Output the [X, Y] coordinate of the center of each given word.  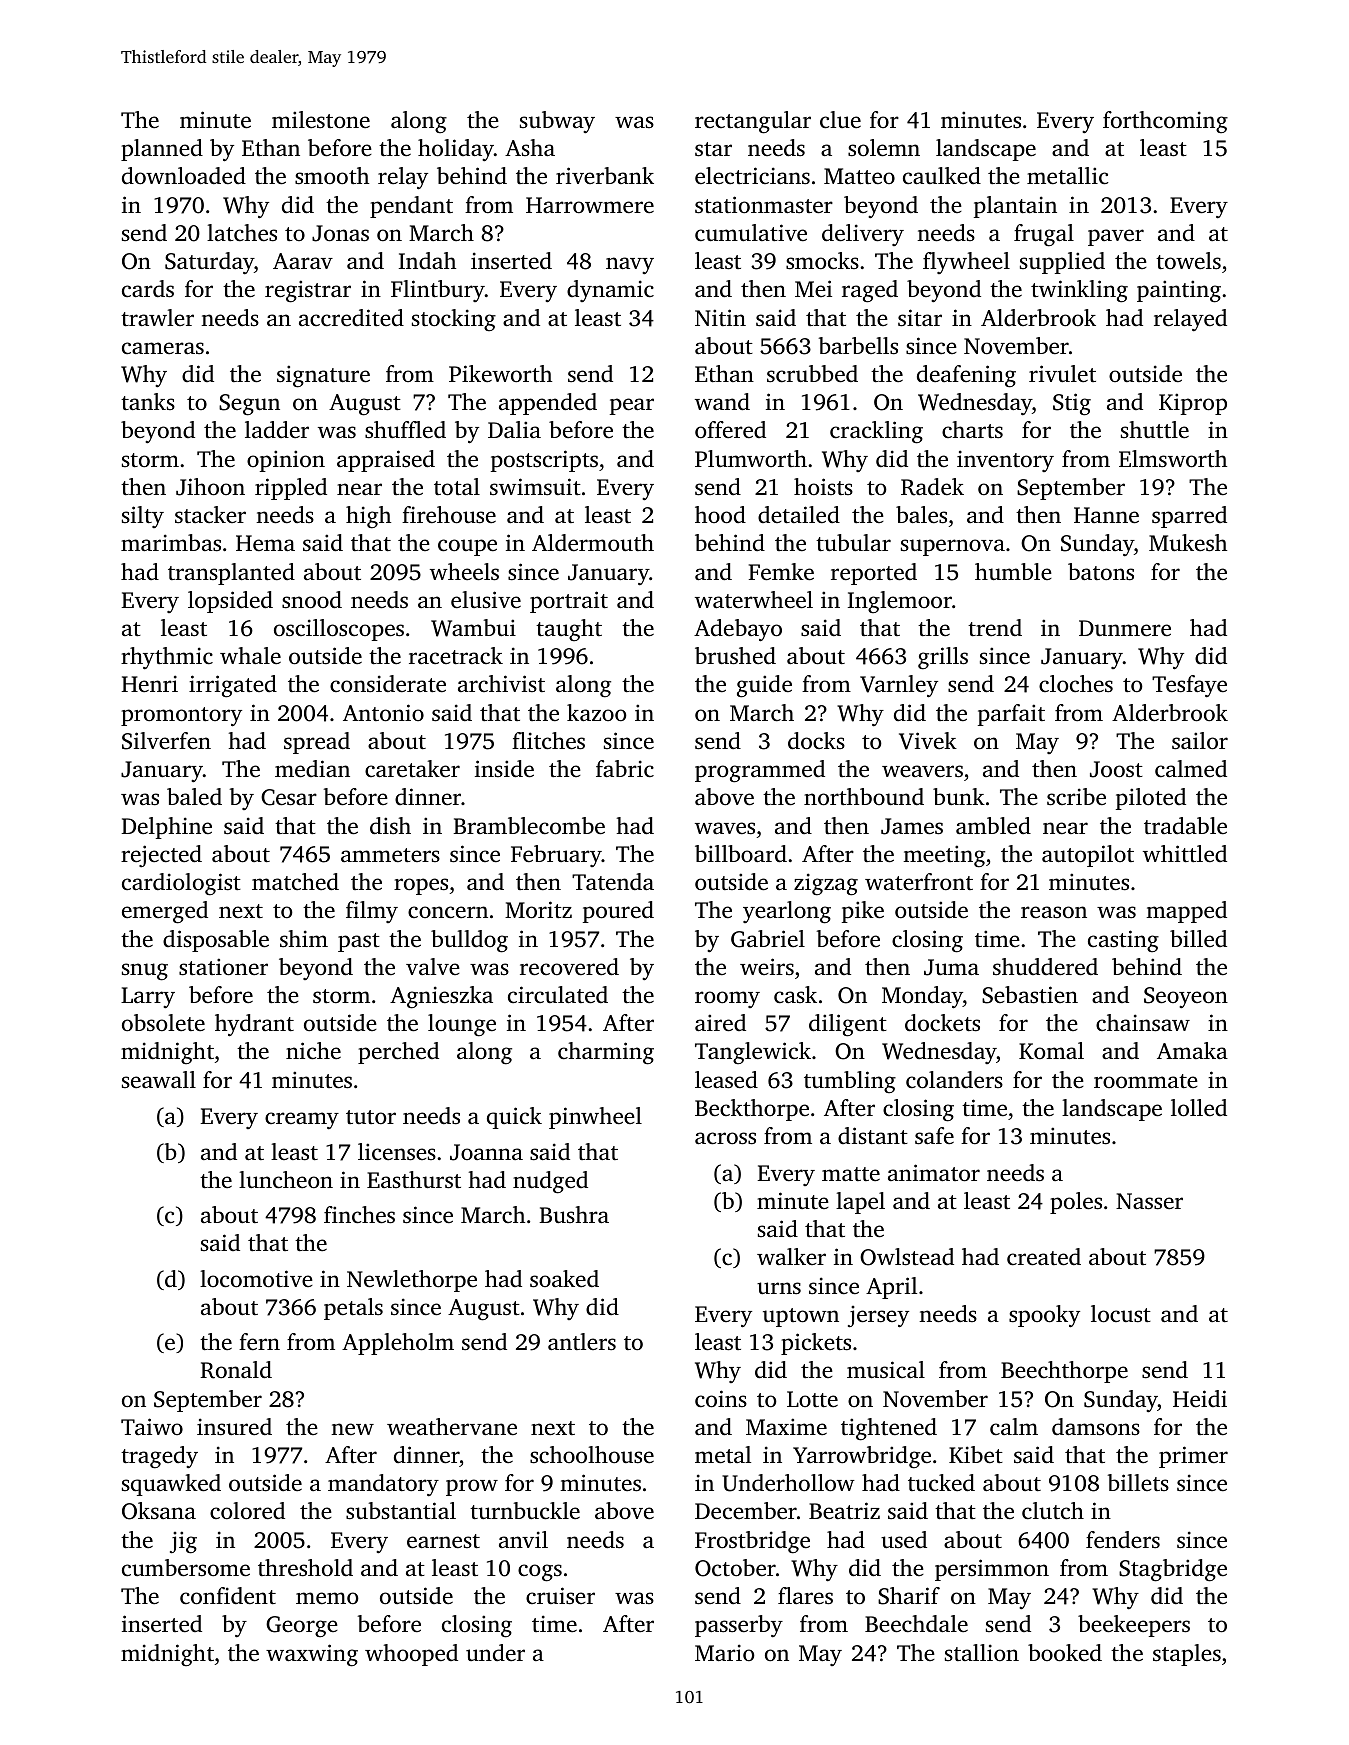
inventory [1005, 461]
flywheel [966, 263]
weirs [767, 966]
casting [1123, 941]
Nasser [1149, 1201]
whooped [411, 1655]
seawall [159, 1080]
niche [313, 1051]
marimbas [171, 542]
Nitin [720, 317]
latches [242, 233]
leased [726, 1080]
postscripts [544, 461]
